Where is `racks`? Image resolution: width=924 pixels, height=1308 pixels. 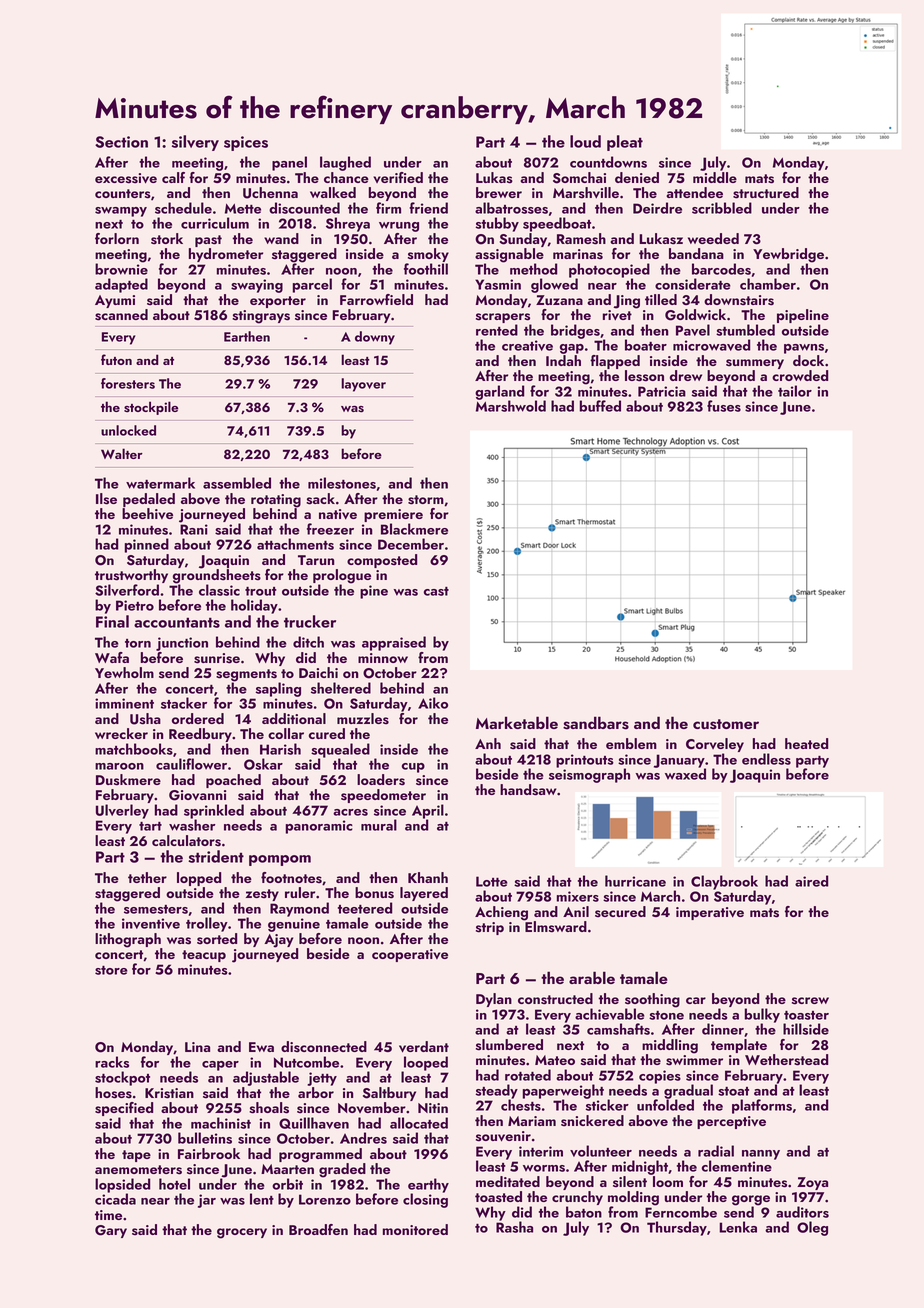
racks is located at coordinates (112, 1062).
